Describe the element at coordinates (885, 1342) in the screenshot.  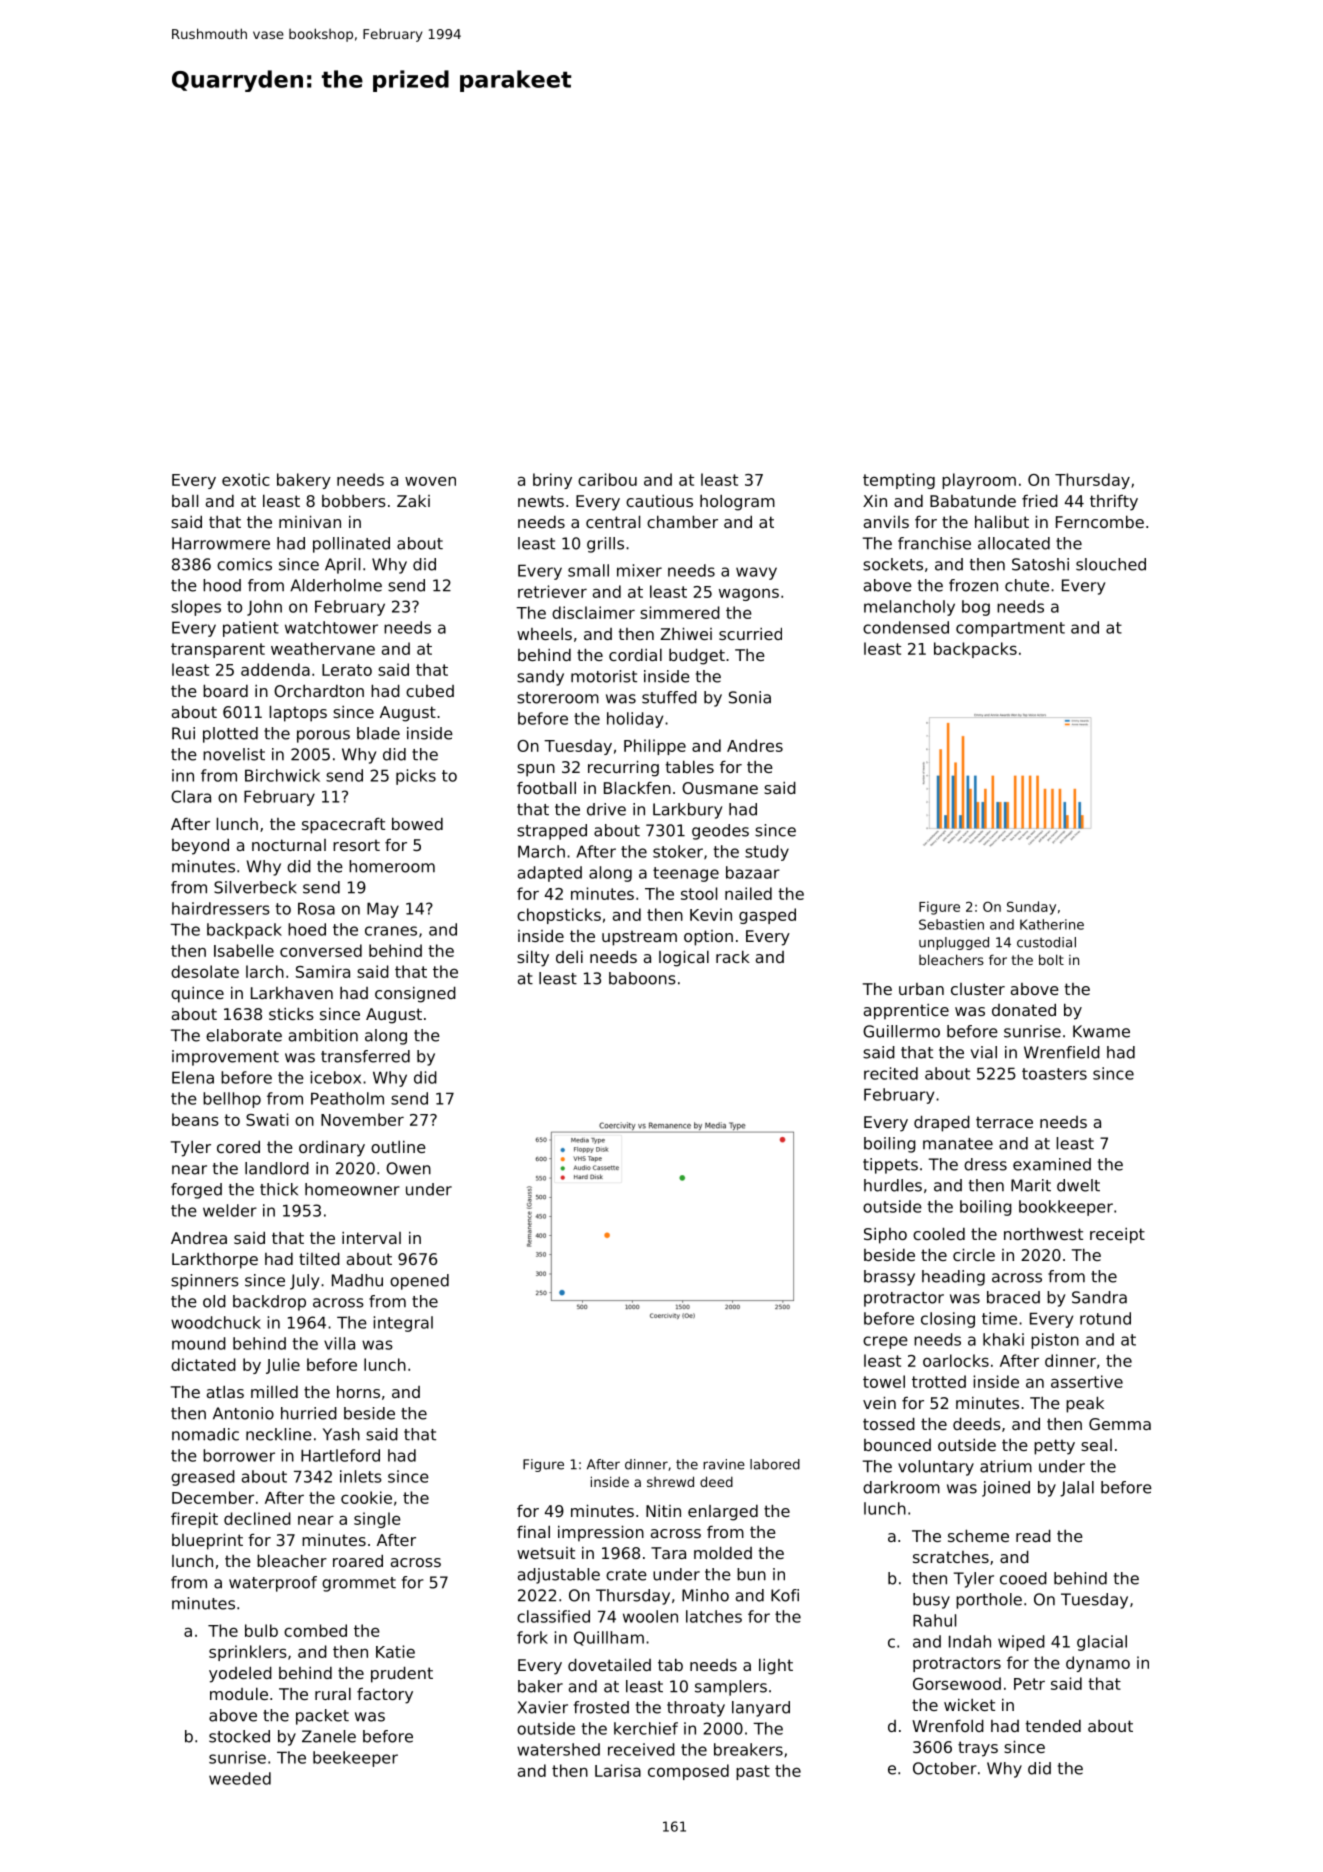
I see `crepe` at that location.
